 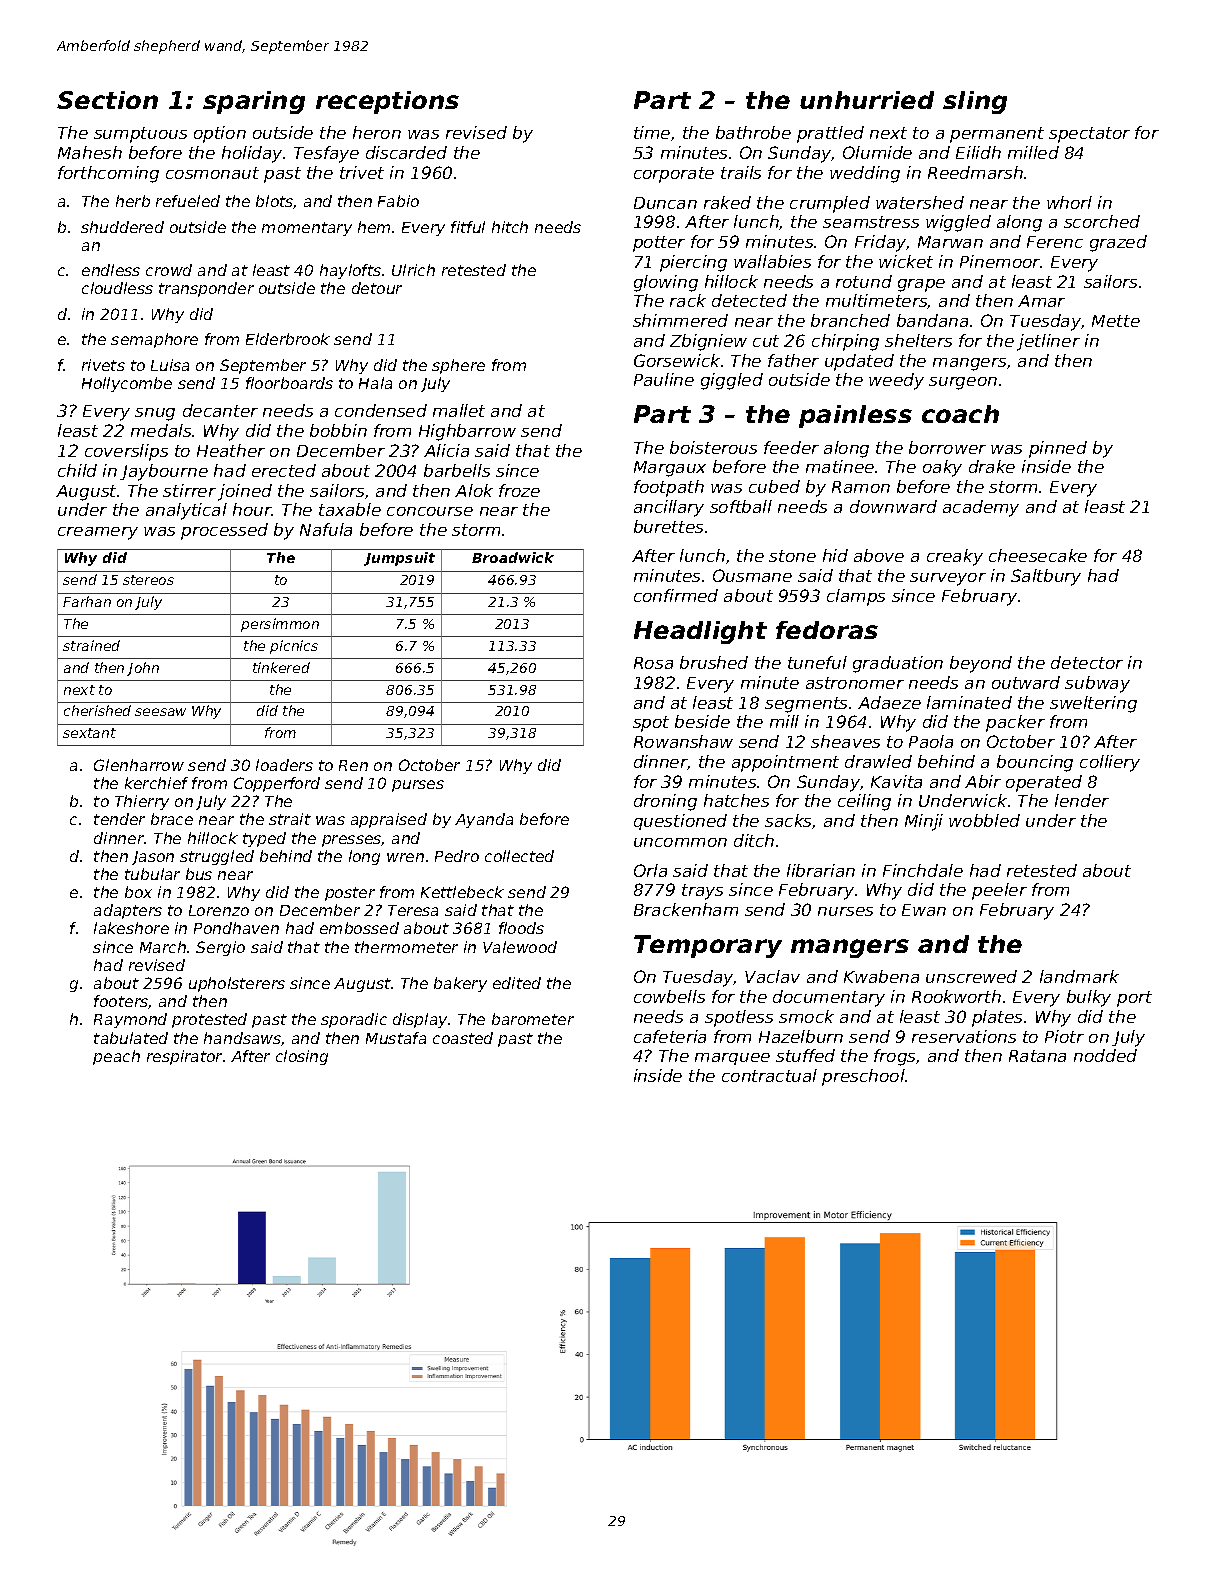 What do you see at coordinates (975, 102) in the page?
I see `sling` at bounding box center [975, 102].
